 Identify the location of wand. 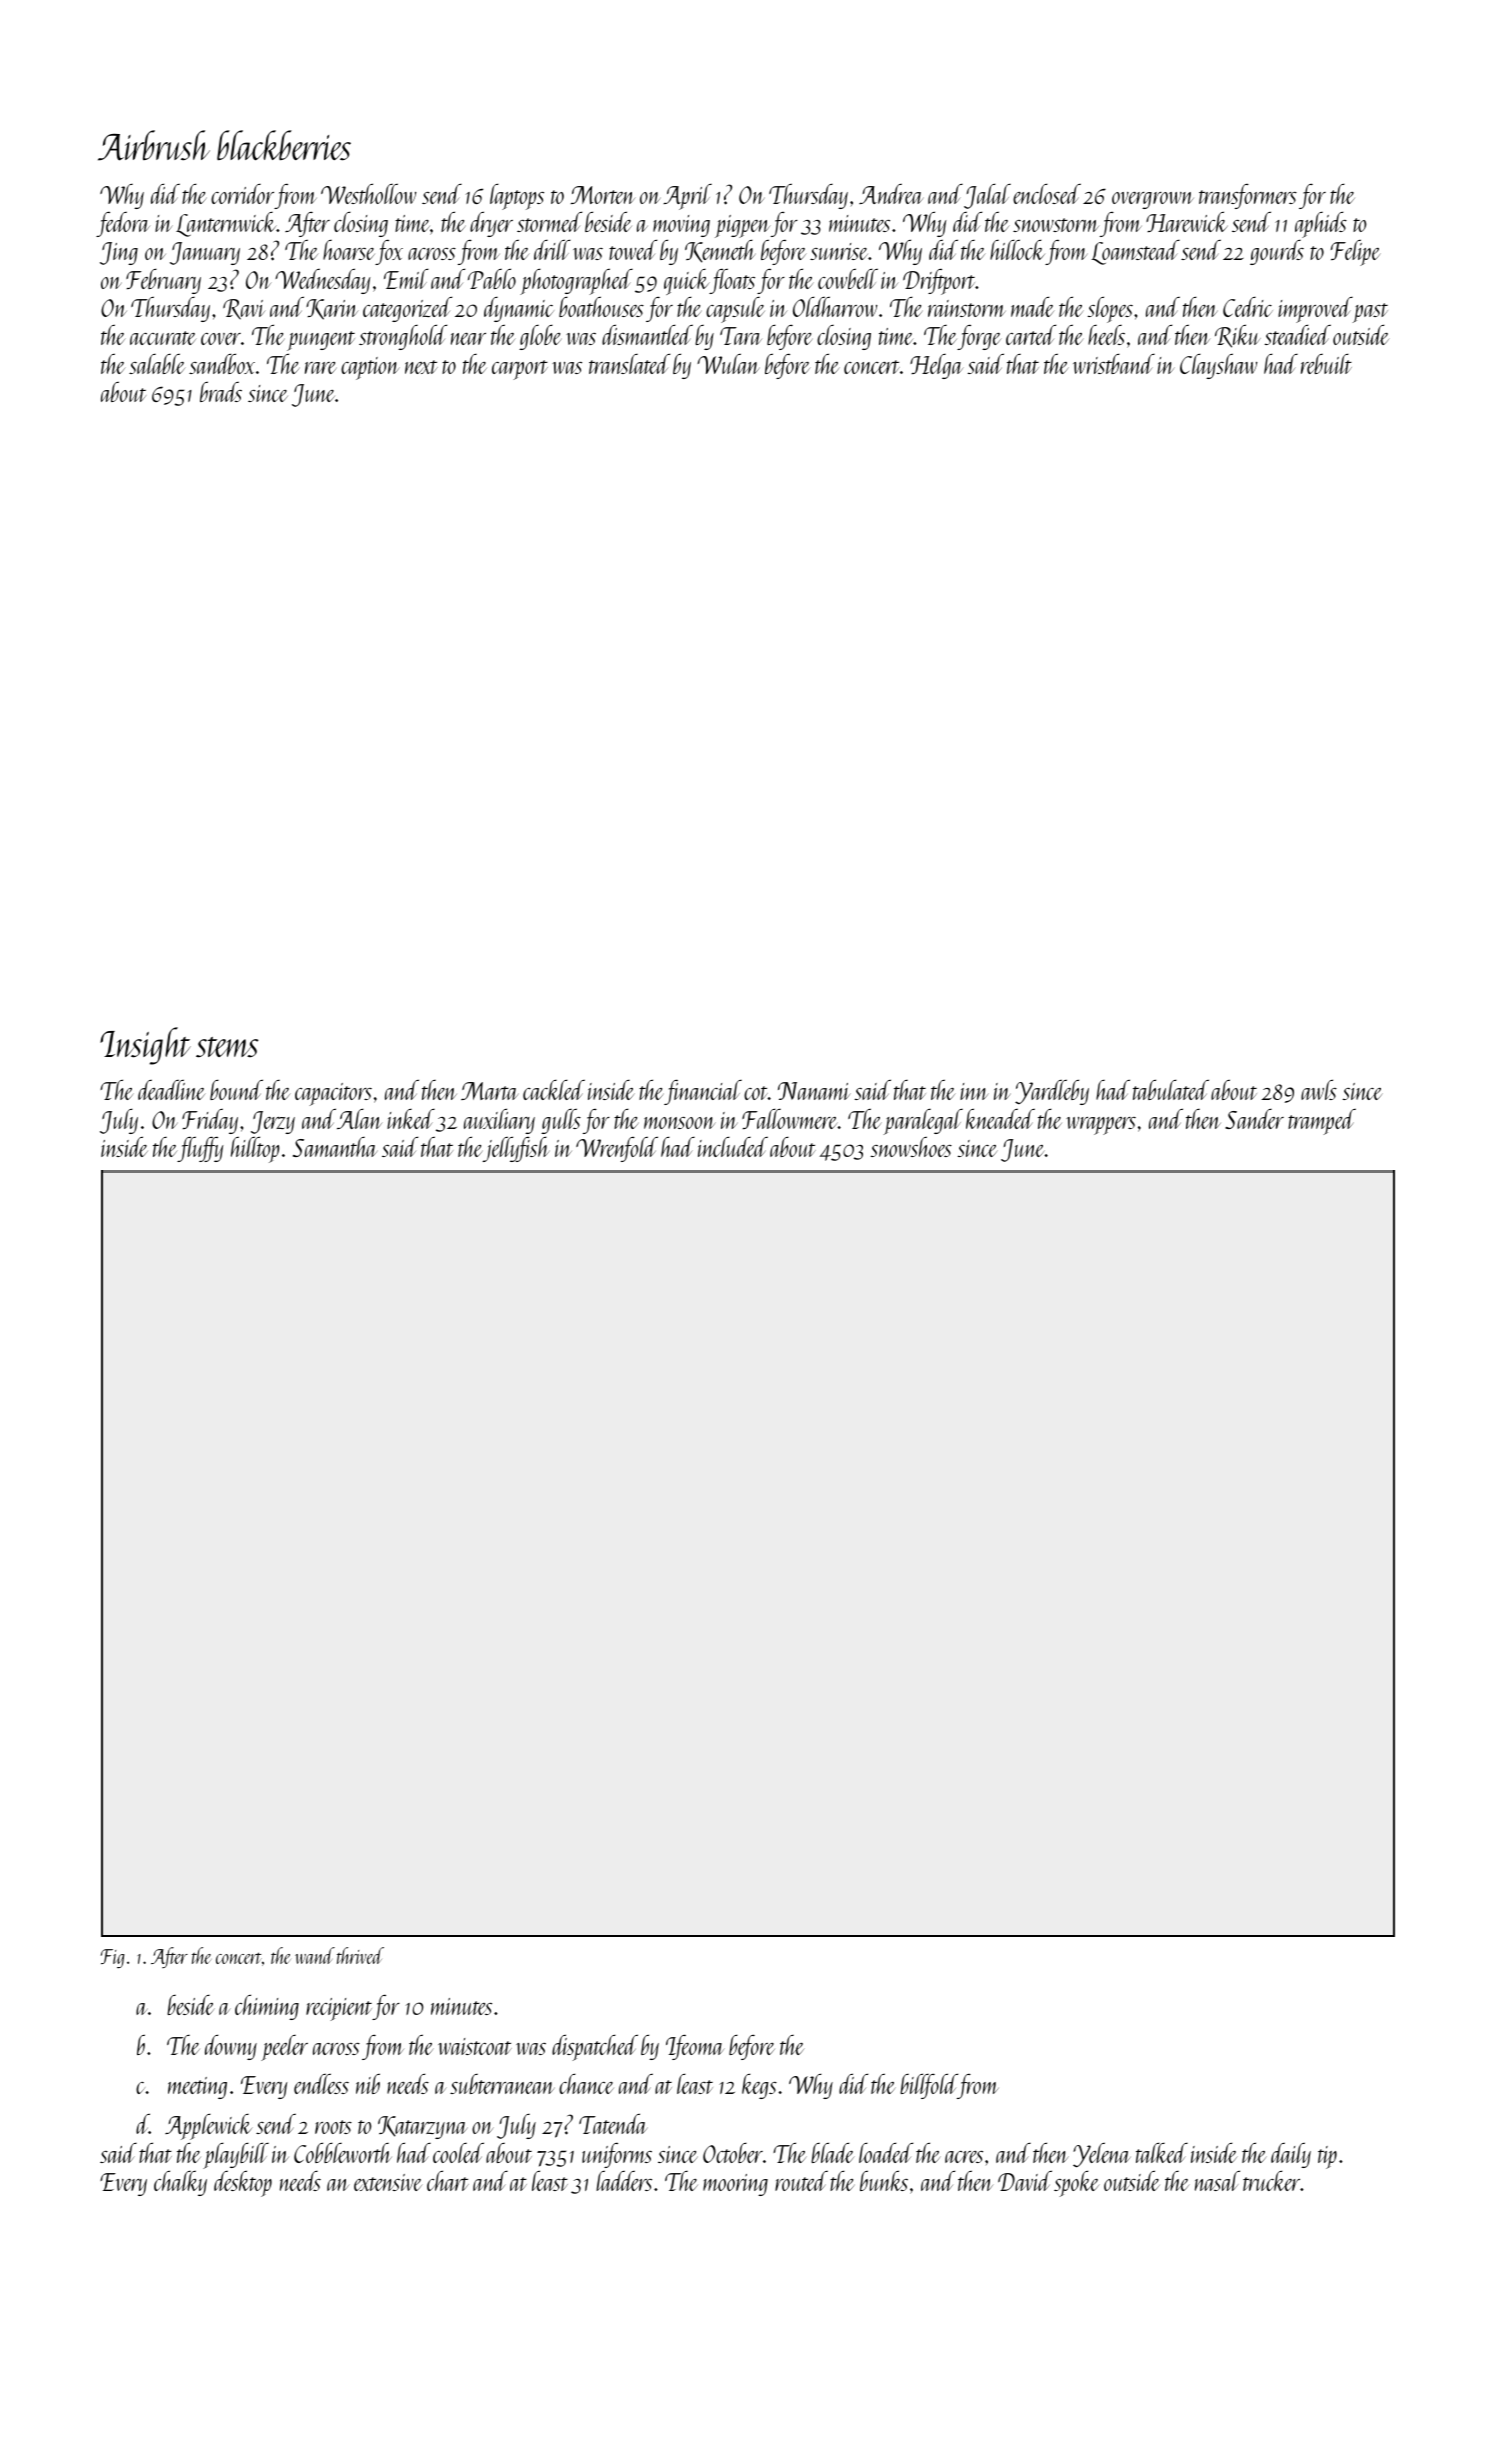
(315, 1955).
